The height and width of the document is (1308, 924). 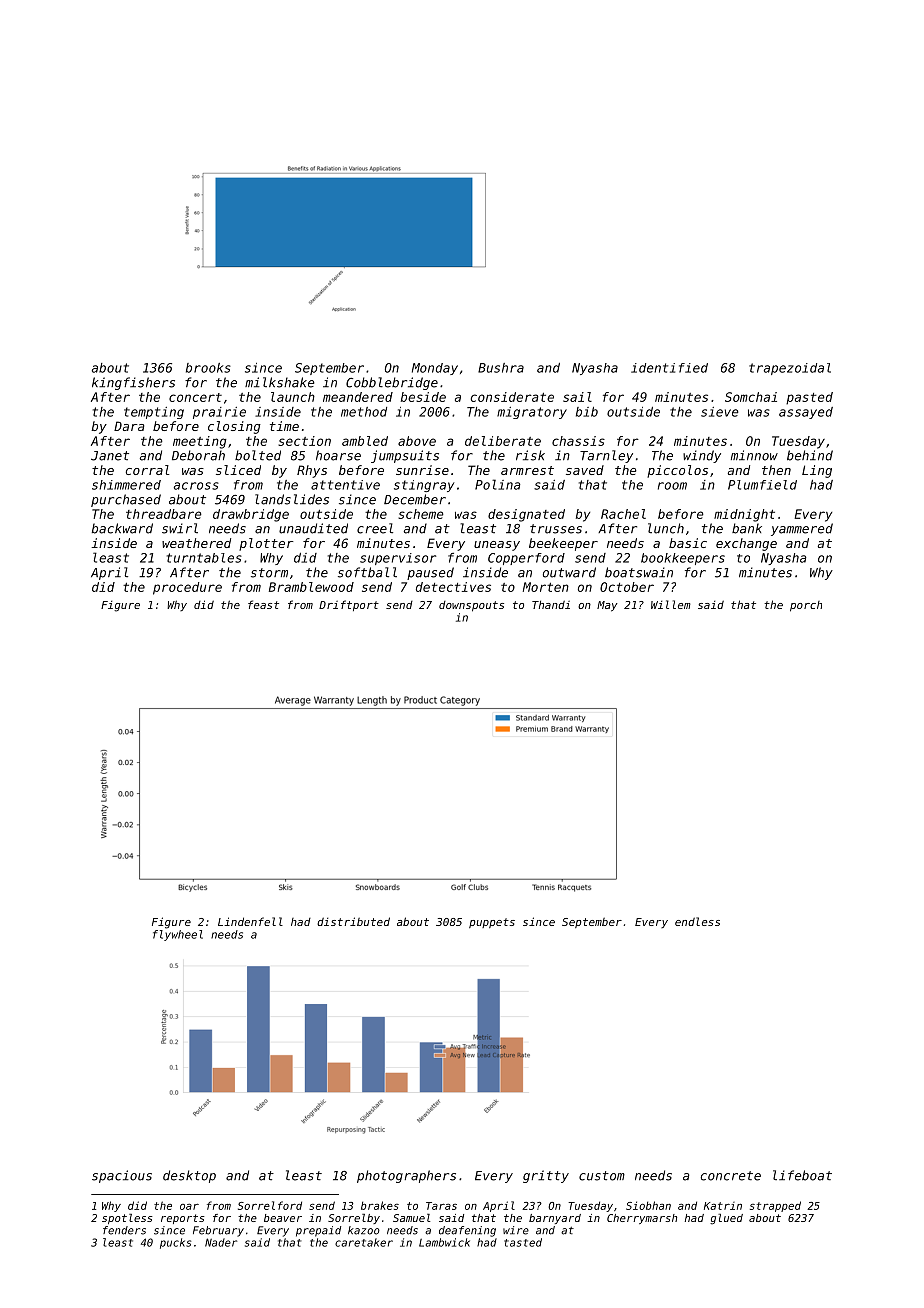 What do you see at coordinates (208, 368) in the document?
I see `brooks` at bounding box center [208, 368].
